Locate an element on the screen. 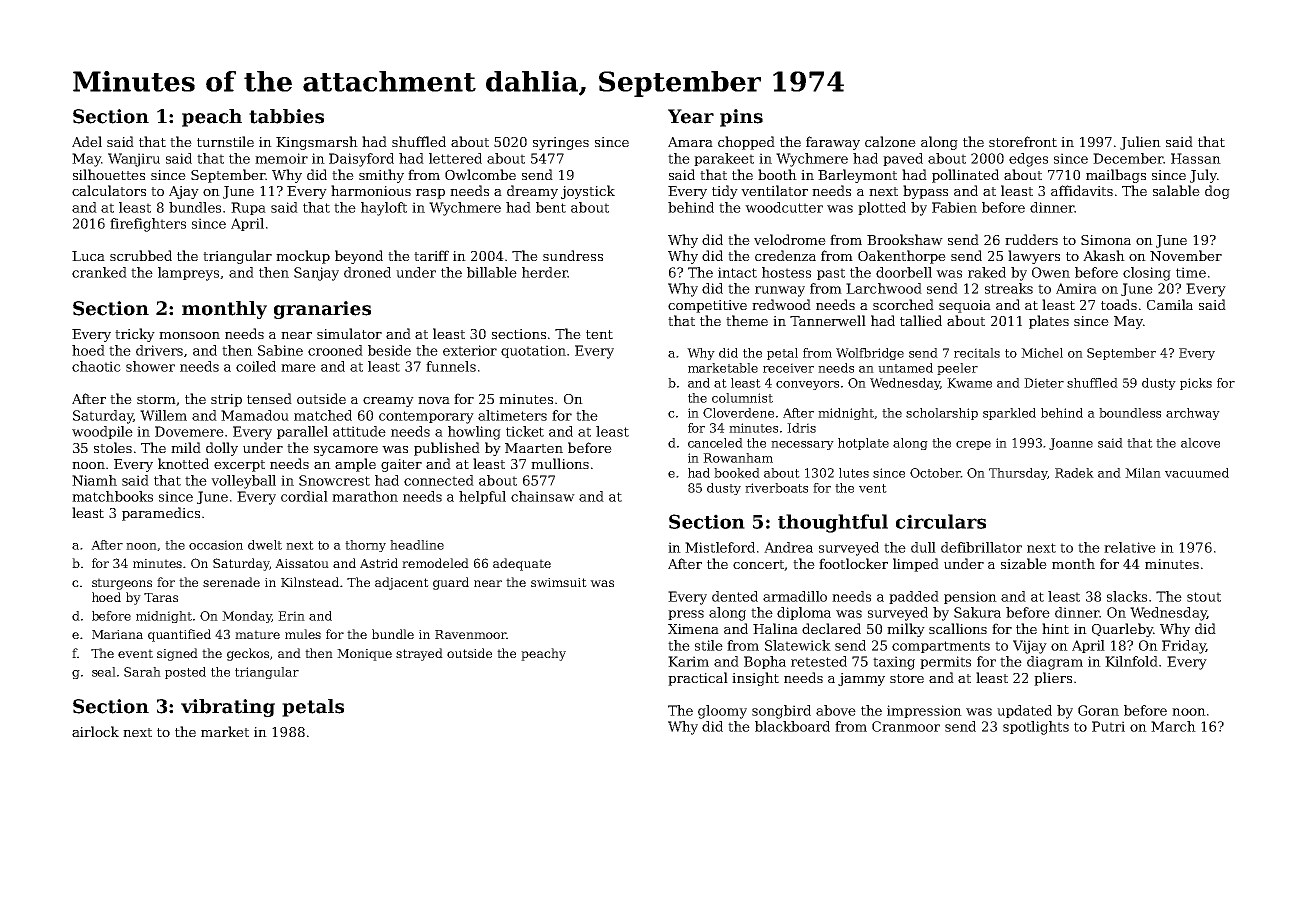  booked is located at coordinates (737, 473).
